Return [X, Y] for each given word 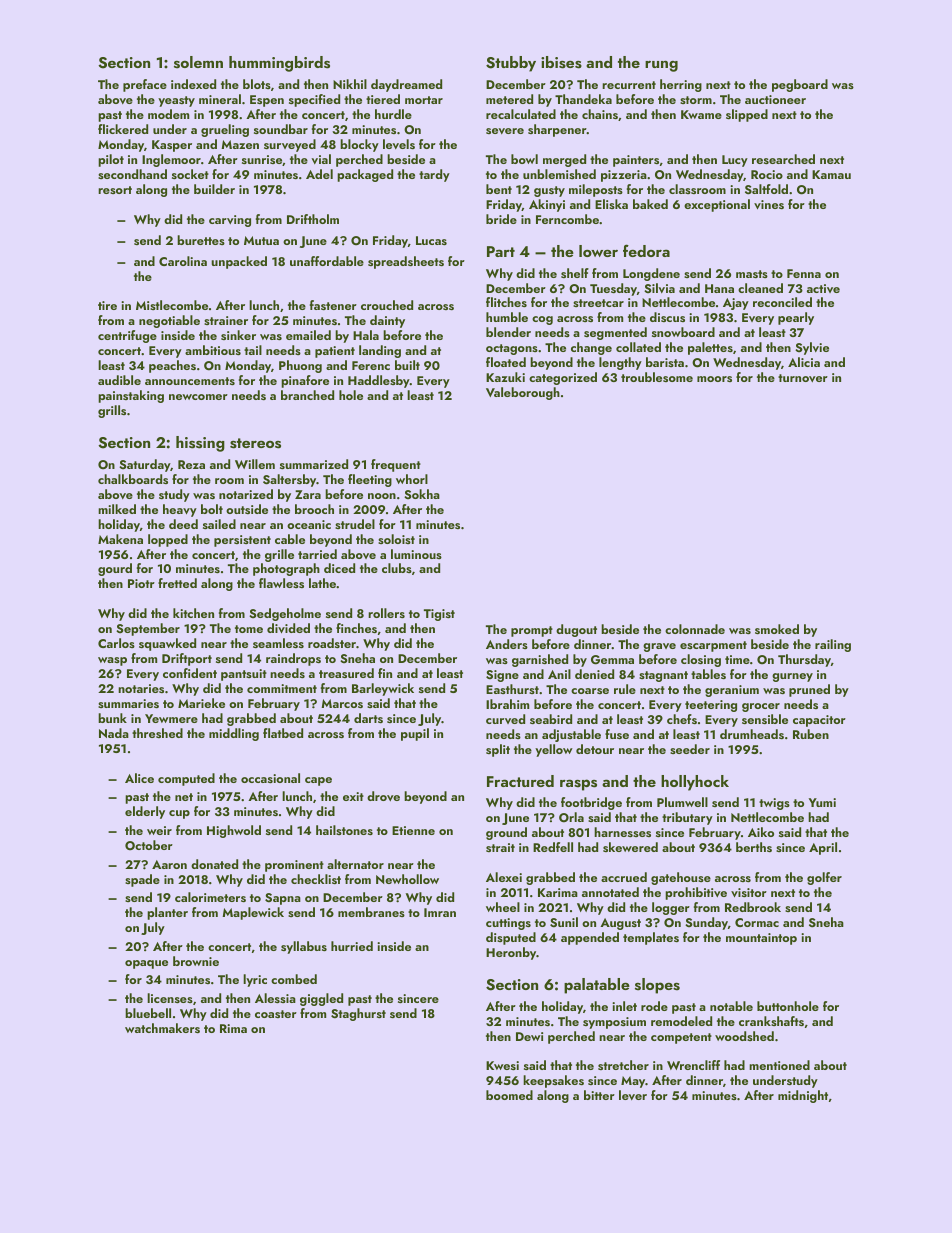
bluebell [148, 1013]
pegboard [800, 85]
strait [500, 847]
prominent [294, 866]
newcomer [198, 397]
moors [714, 379]
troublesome [657, 377]
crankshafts [771, 1021]
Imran [440, 912]
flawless [281, 583]
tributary [687, 818]
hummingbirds [279, 64]
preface [145, 85]
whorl [412, 479]
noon [382, 496]
